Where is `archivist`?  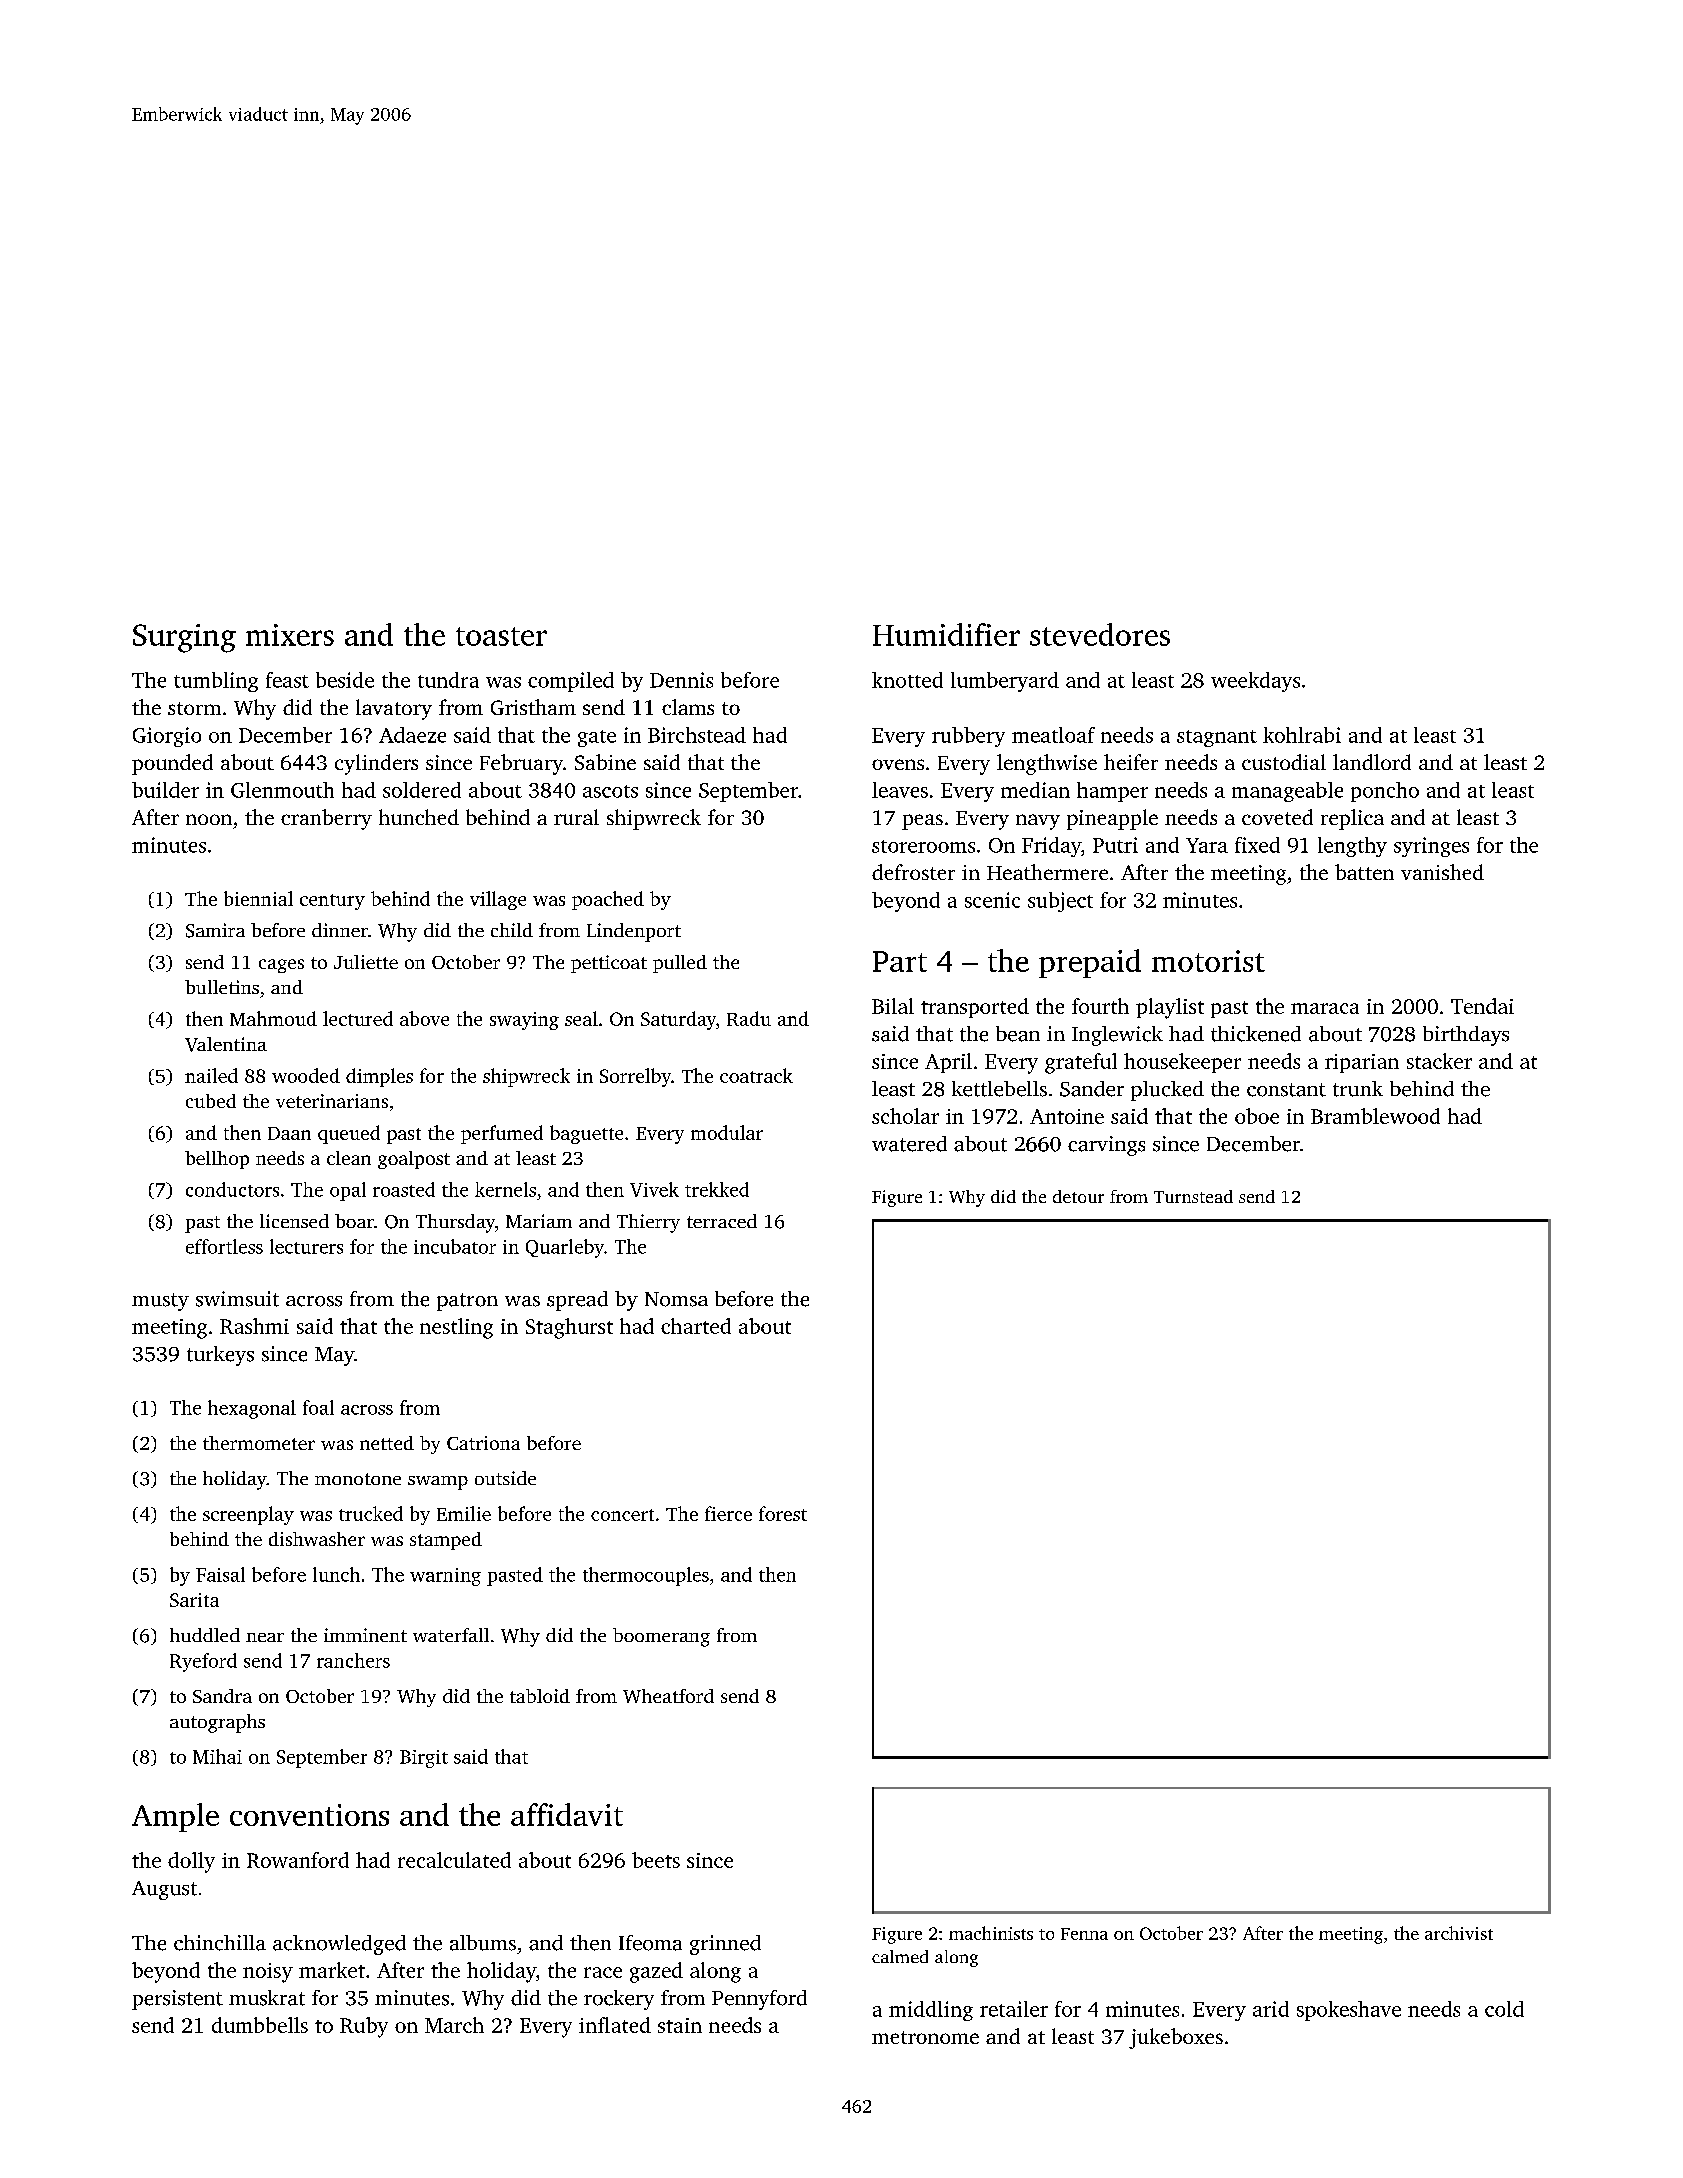
archivist is located at coordinates (1459, 1933).
